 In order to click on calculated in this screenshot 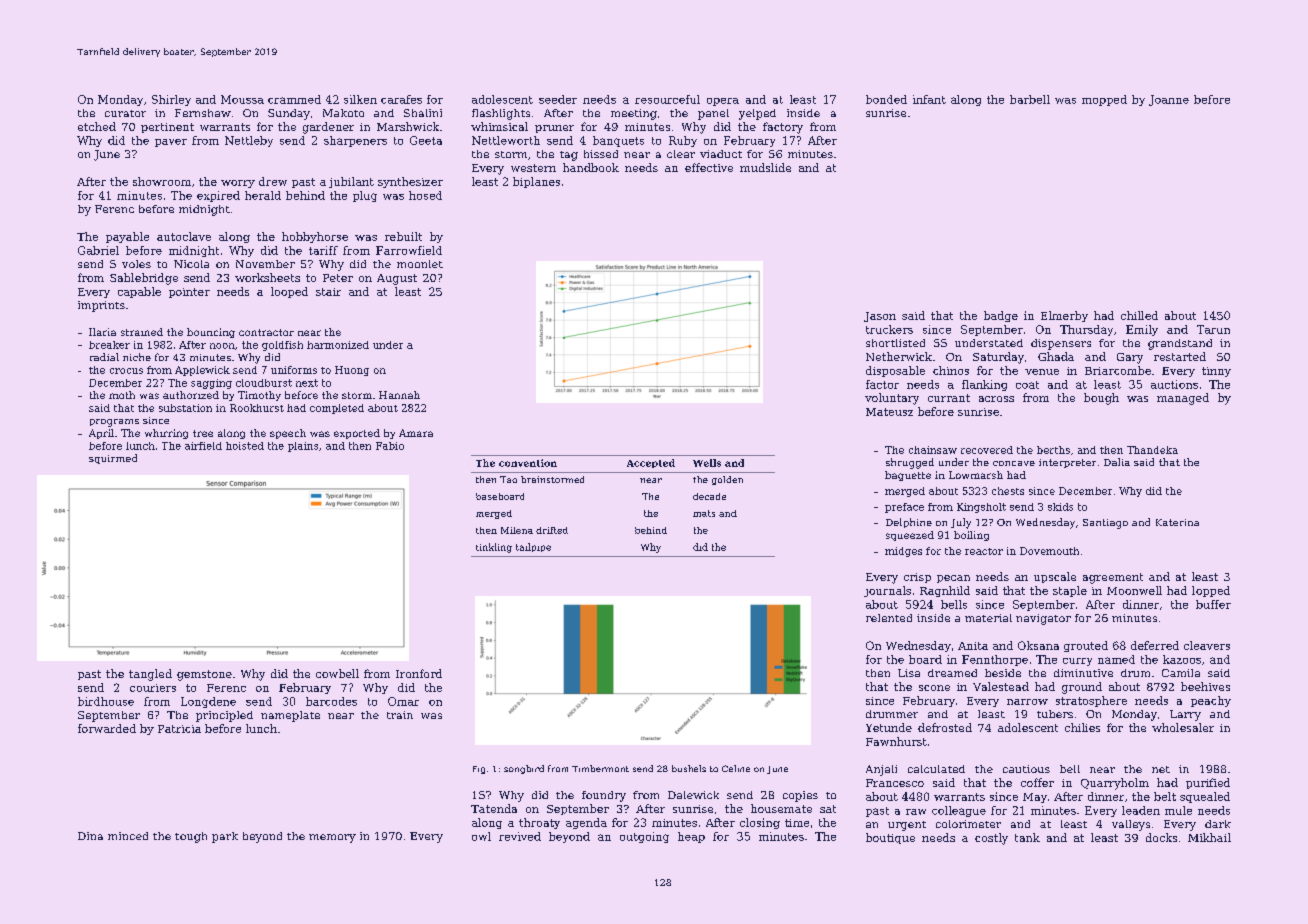, I will do `click(936, 769)`.
